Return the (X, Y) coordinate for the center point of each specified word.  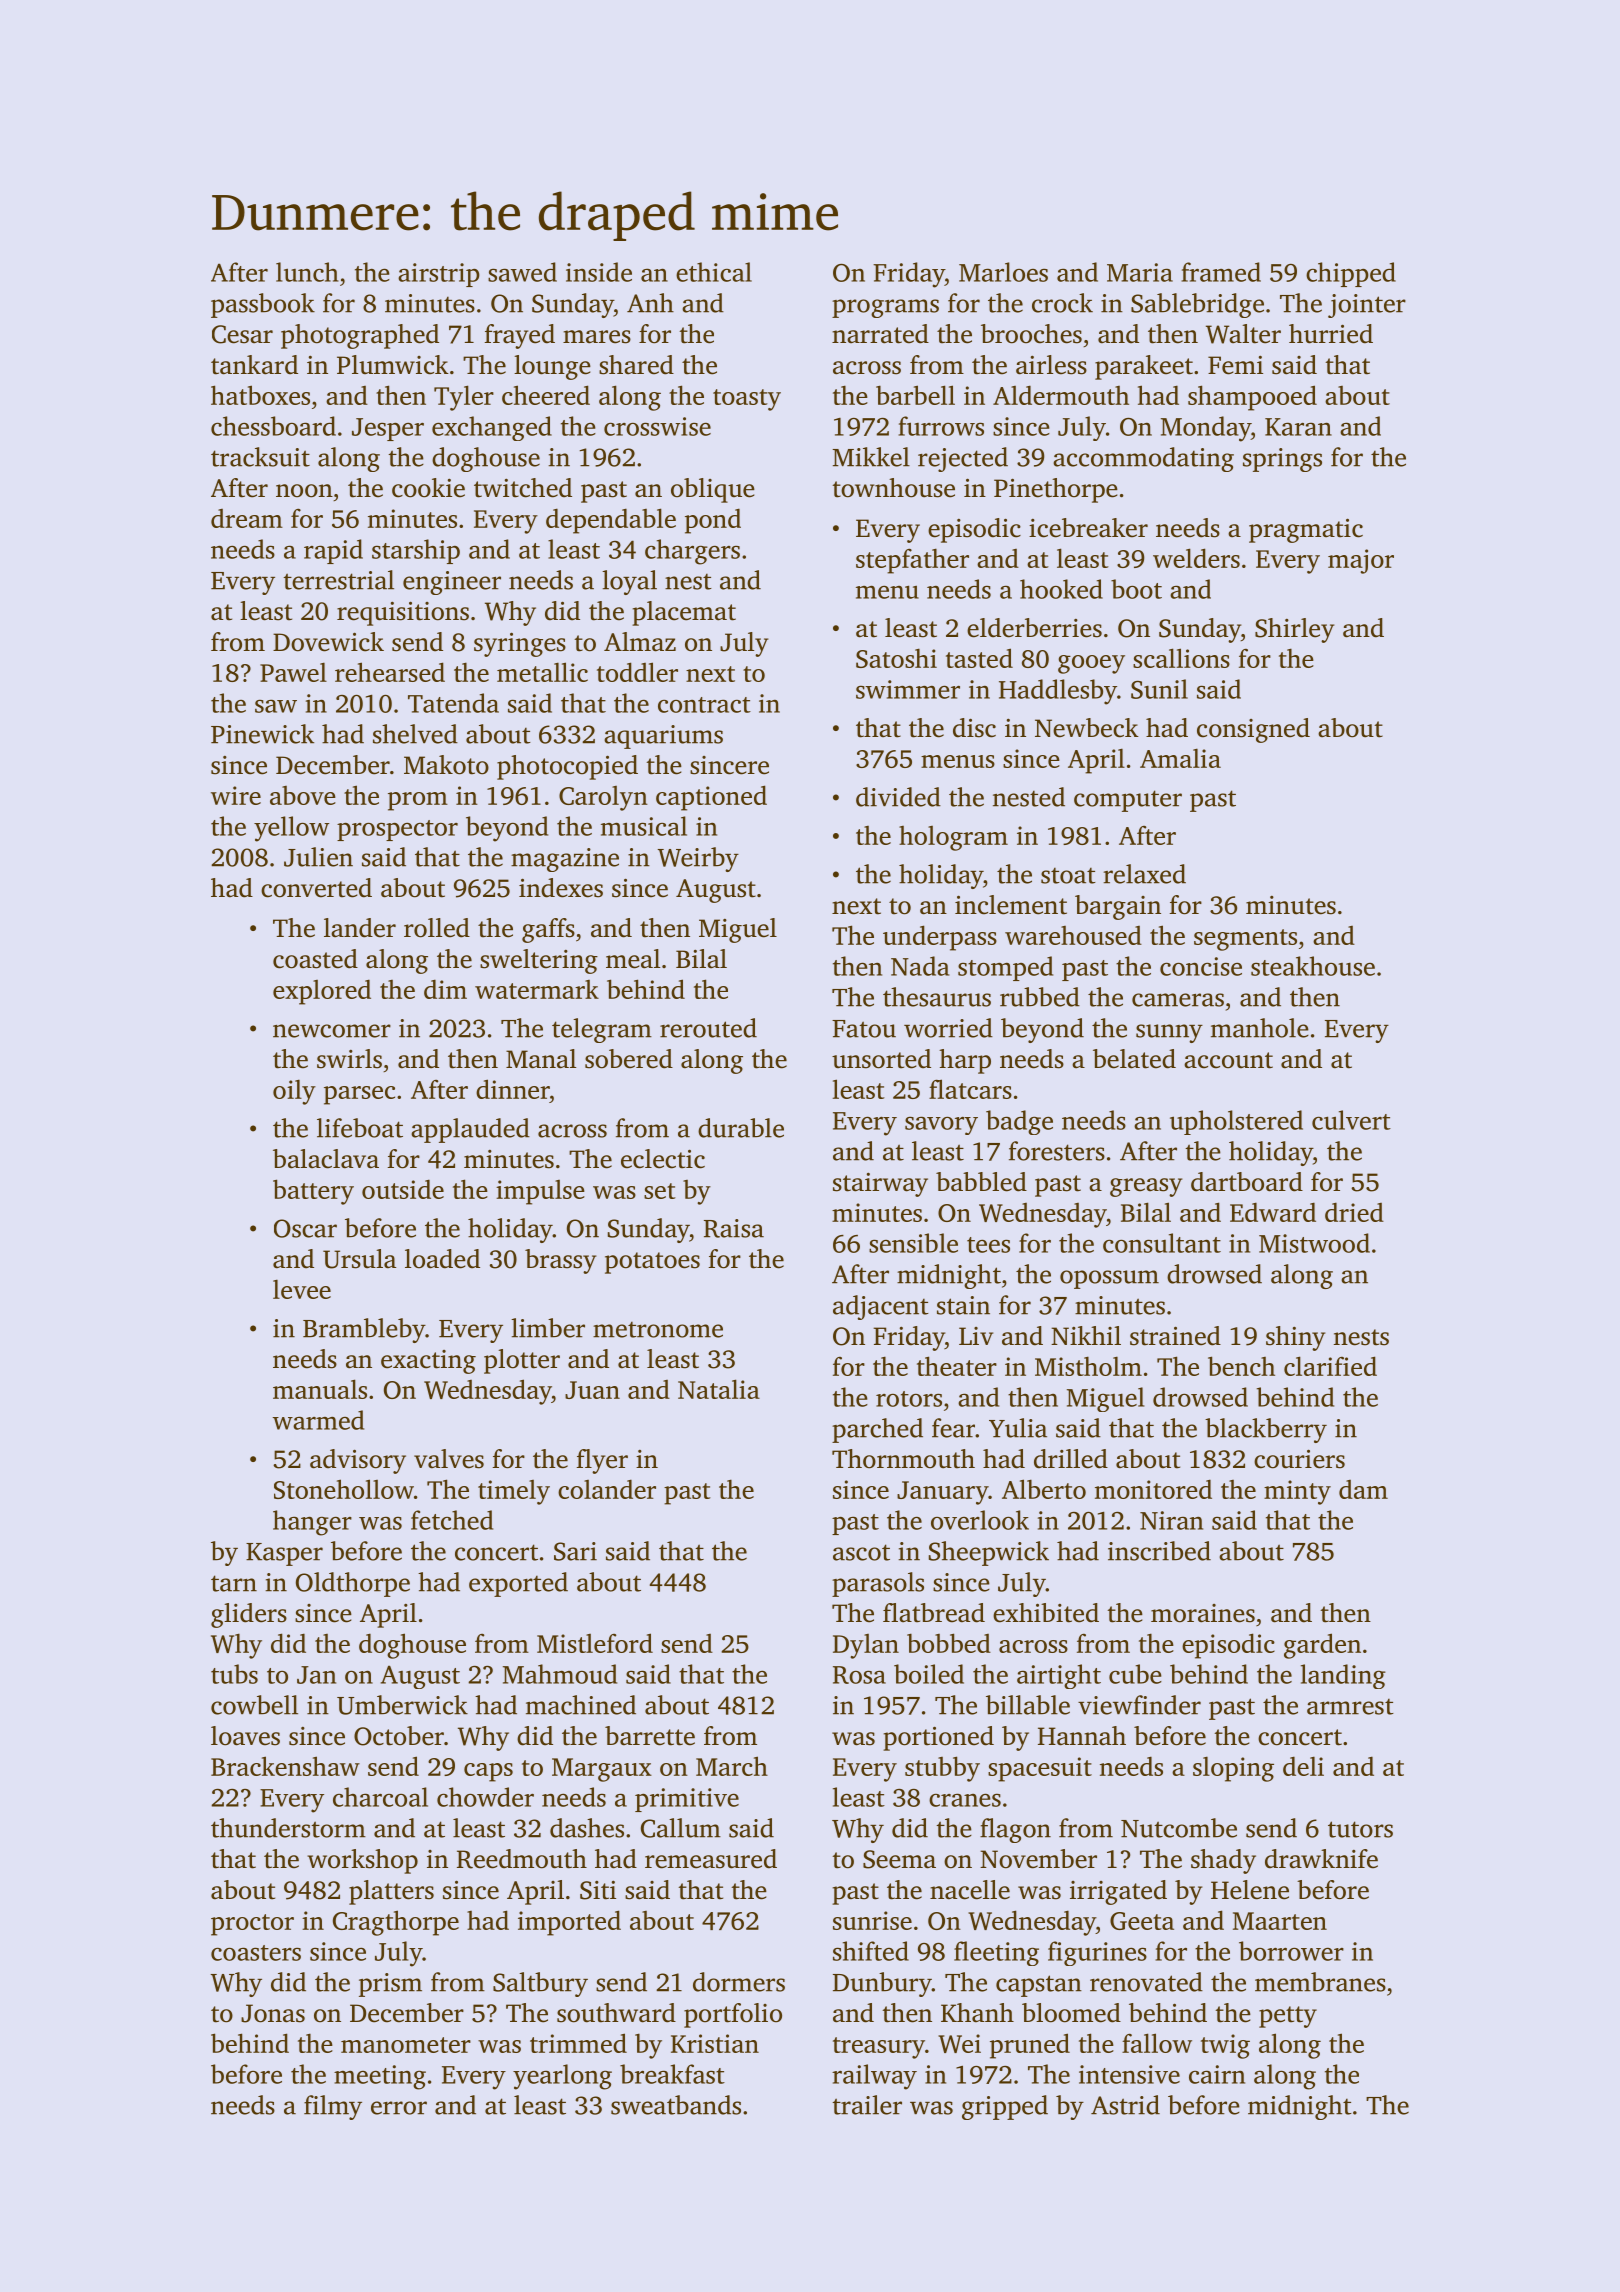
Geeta (1142, 1921)
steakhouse (1313, 966)
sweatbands (676, 2105)
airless (1051, 365)
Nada (920, 966)
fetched (452, 1520)
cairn (1217, 2074)
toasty (747, 400)
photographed (360, 336)
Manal (541, 1059)
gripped (1005, 2107)
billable (1028, 1705)
